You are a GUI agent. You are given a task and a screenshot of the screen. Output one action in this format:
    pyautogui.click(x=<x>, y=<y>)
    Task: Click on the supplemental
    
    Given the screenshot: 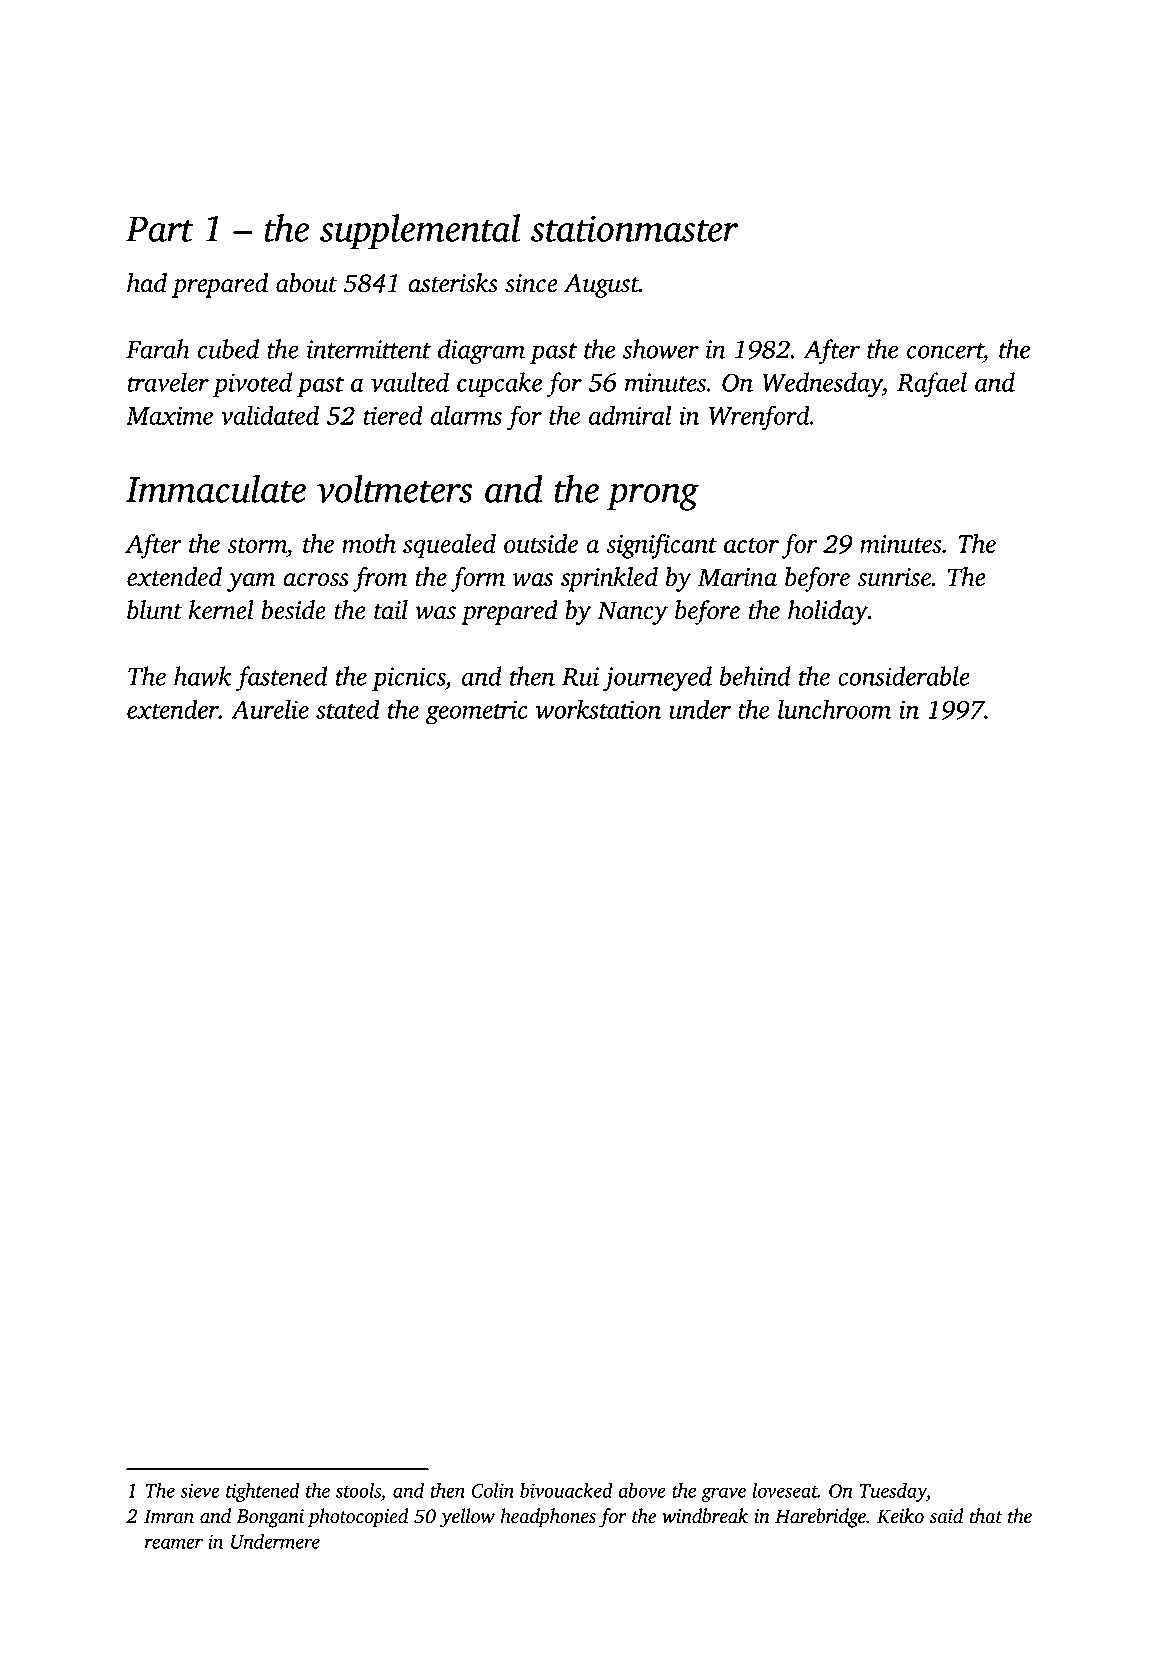 What is the action you would take?
    pyautogui.click(x=420, y=232)
